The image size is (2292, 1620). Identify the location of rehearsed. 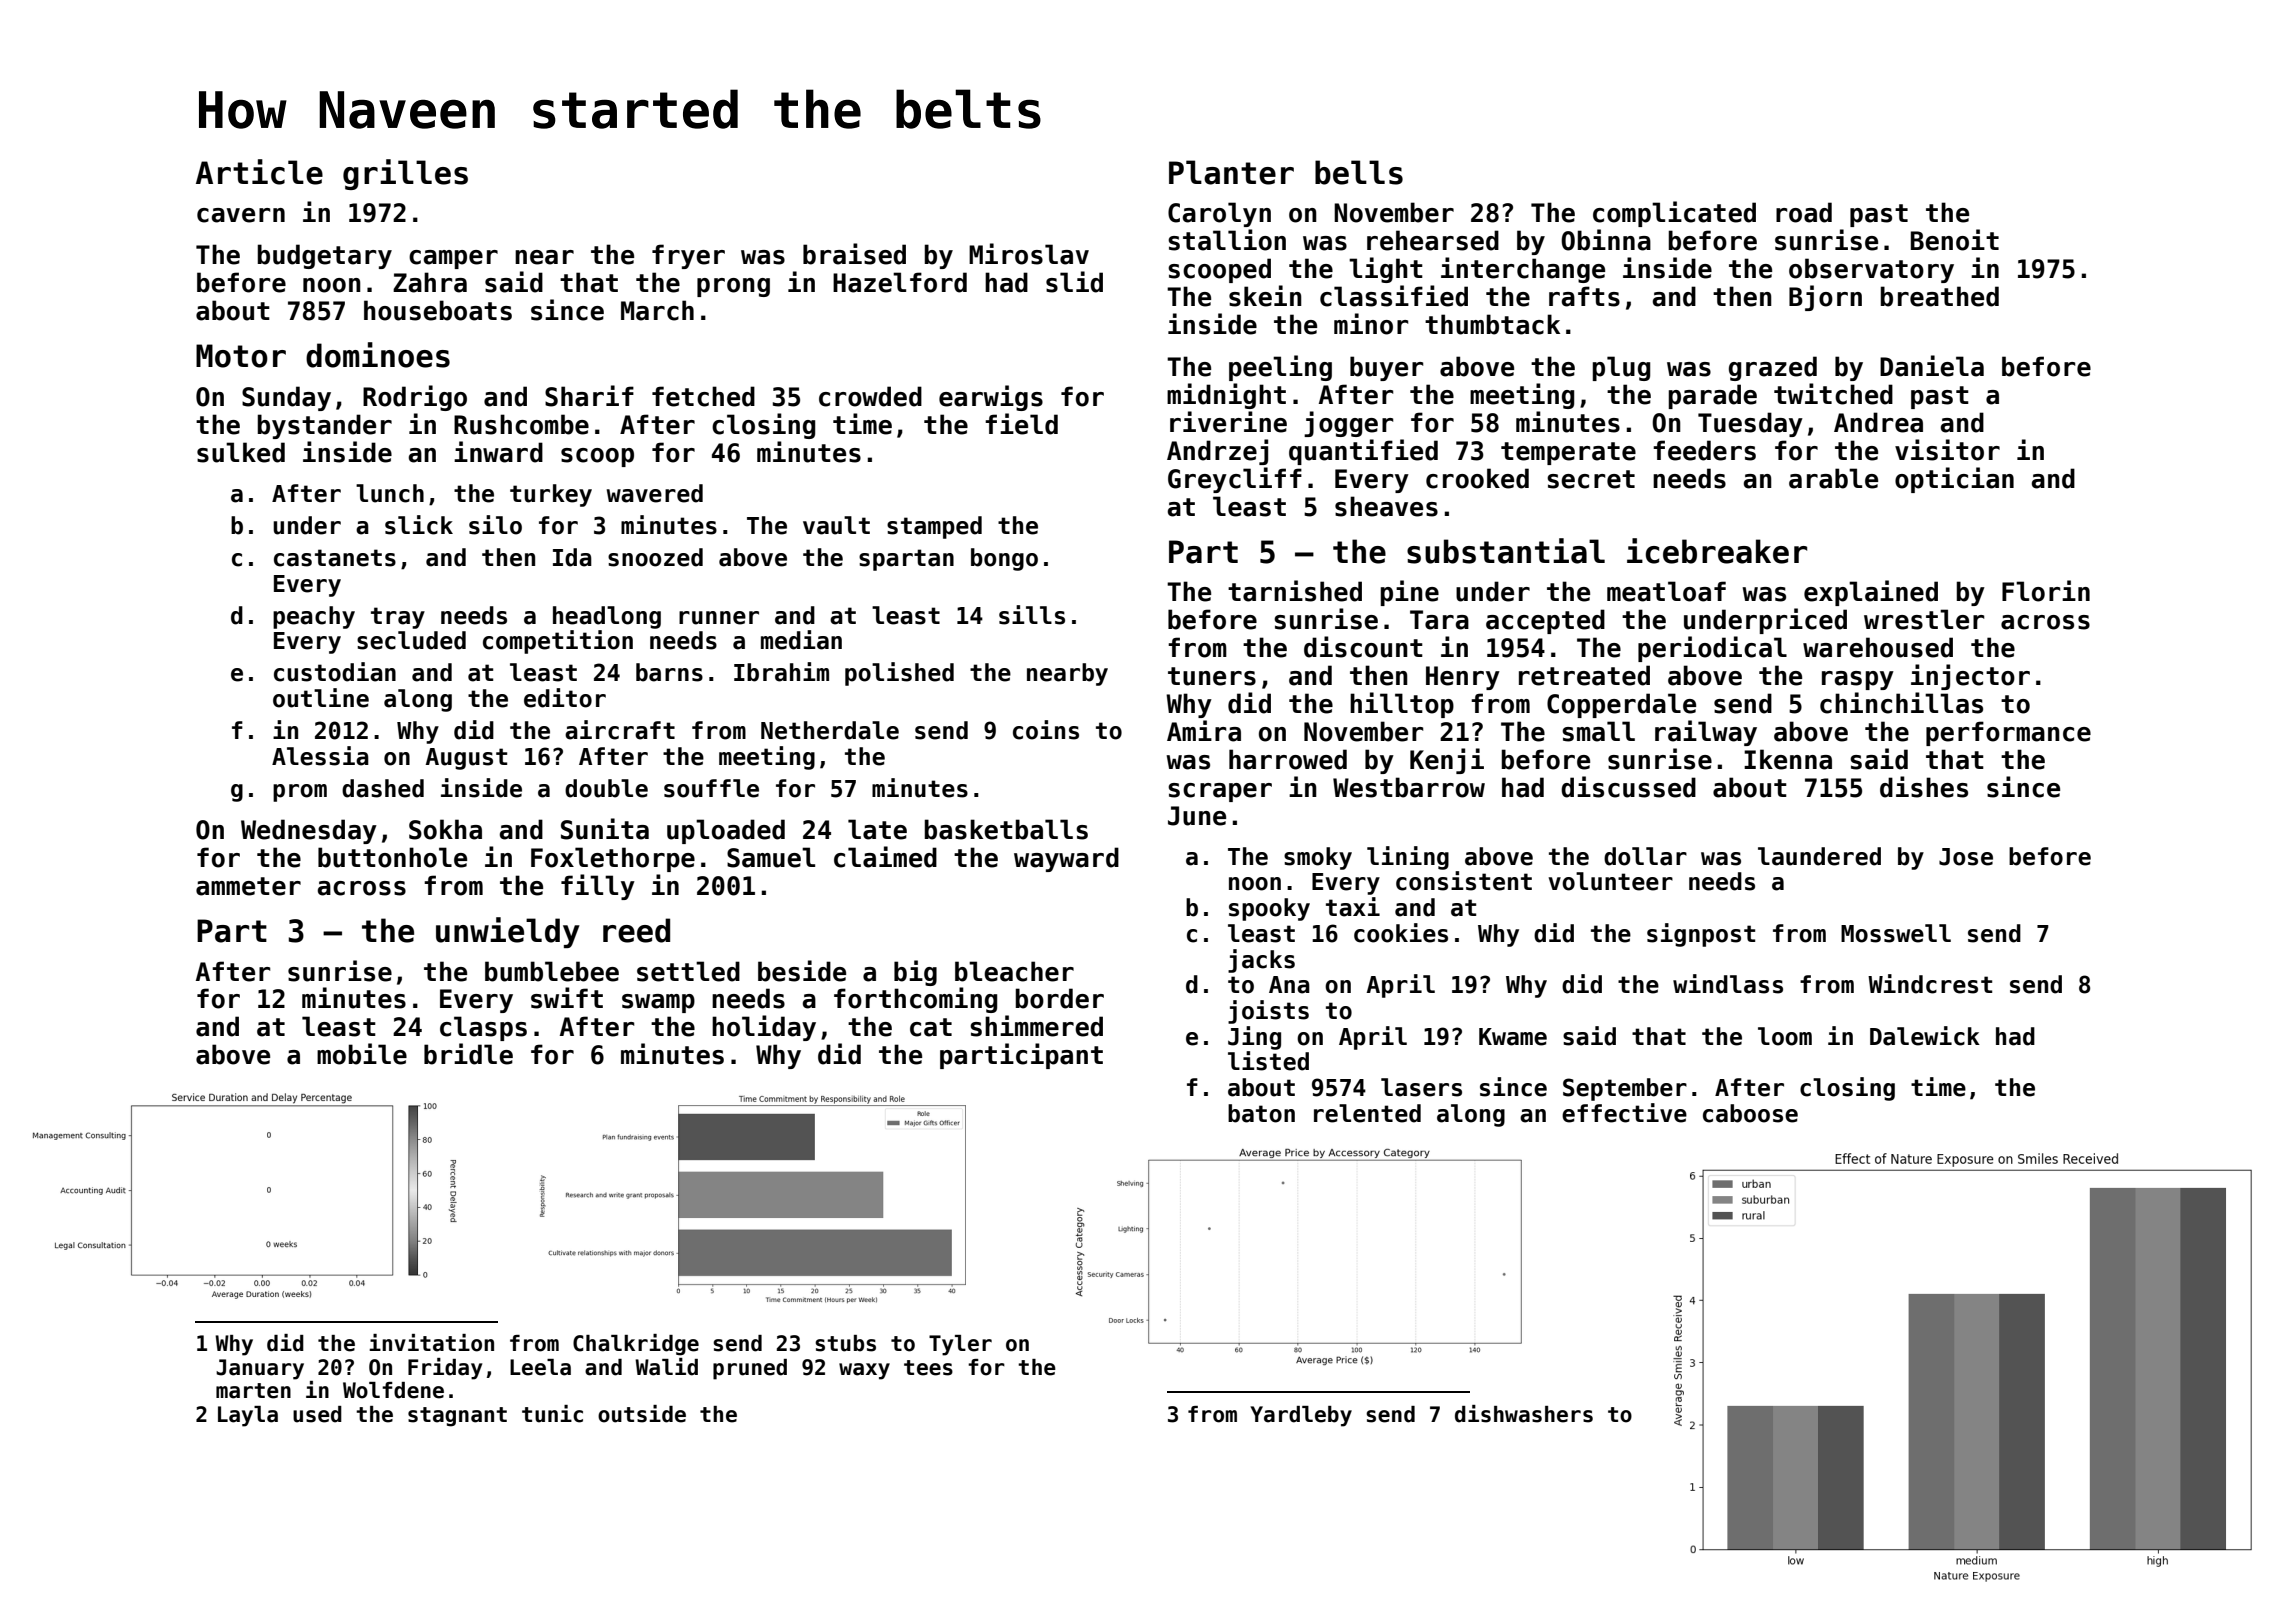
(1433, 240).
